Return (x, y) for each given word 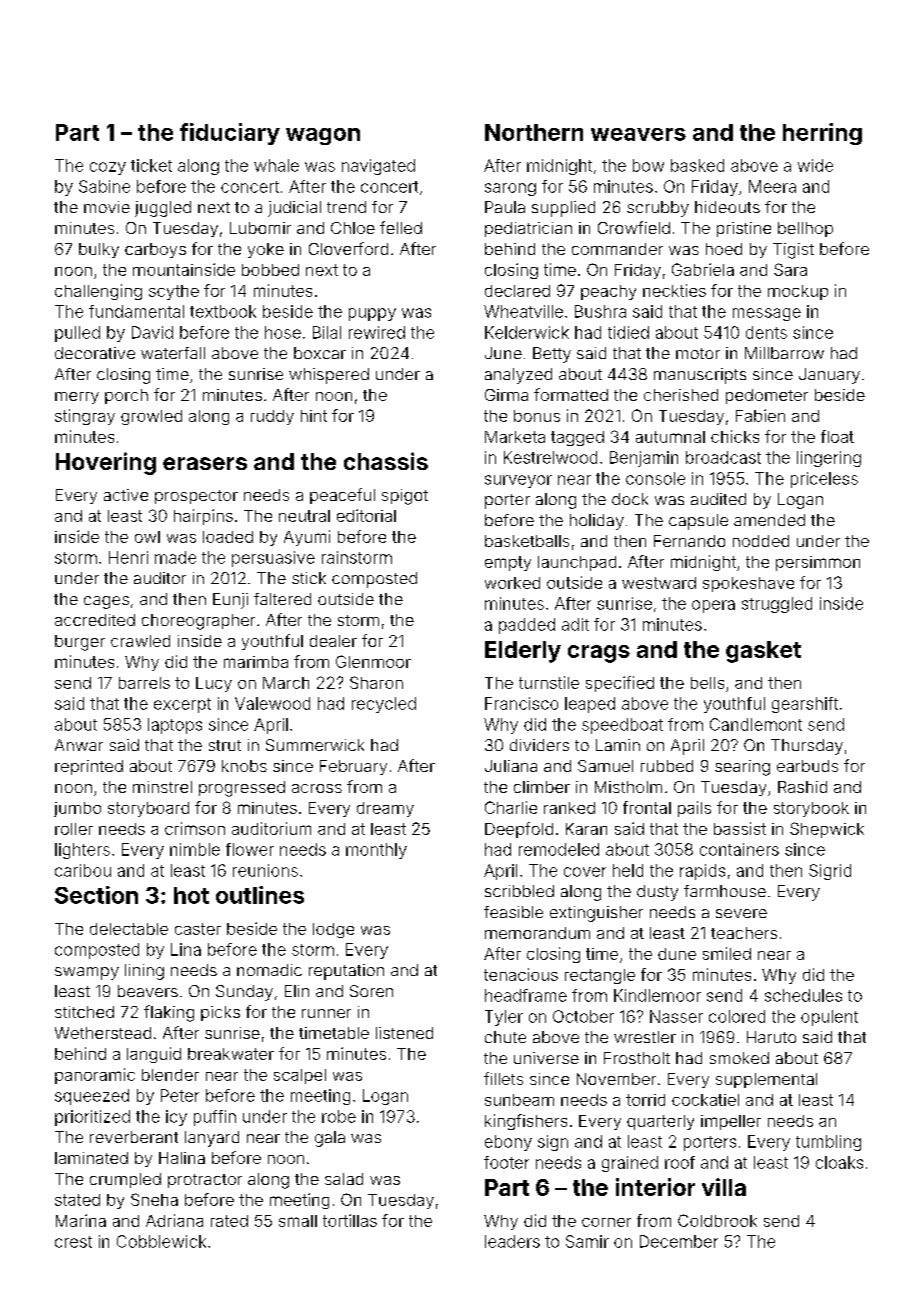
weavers (638, 134)
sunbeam (519, 1100)
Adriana (174, 1220)
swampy (87, 973)
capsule (698, 522)
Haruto (771, 1037)
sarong (510, 189)
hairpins (203, 517)
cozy (108, 168)
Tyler (504, 1018)
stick (309, 578)
